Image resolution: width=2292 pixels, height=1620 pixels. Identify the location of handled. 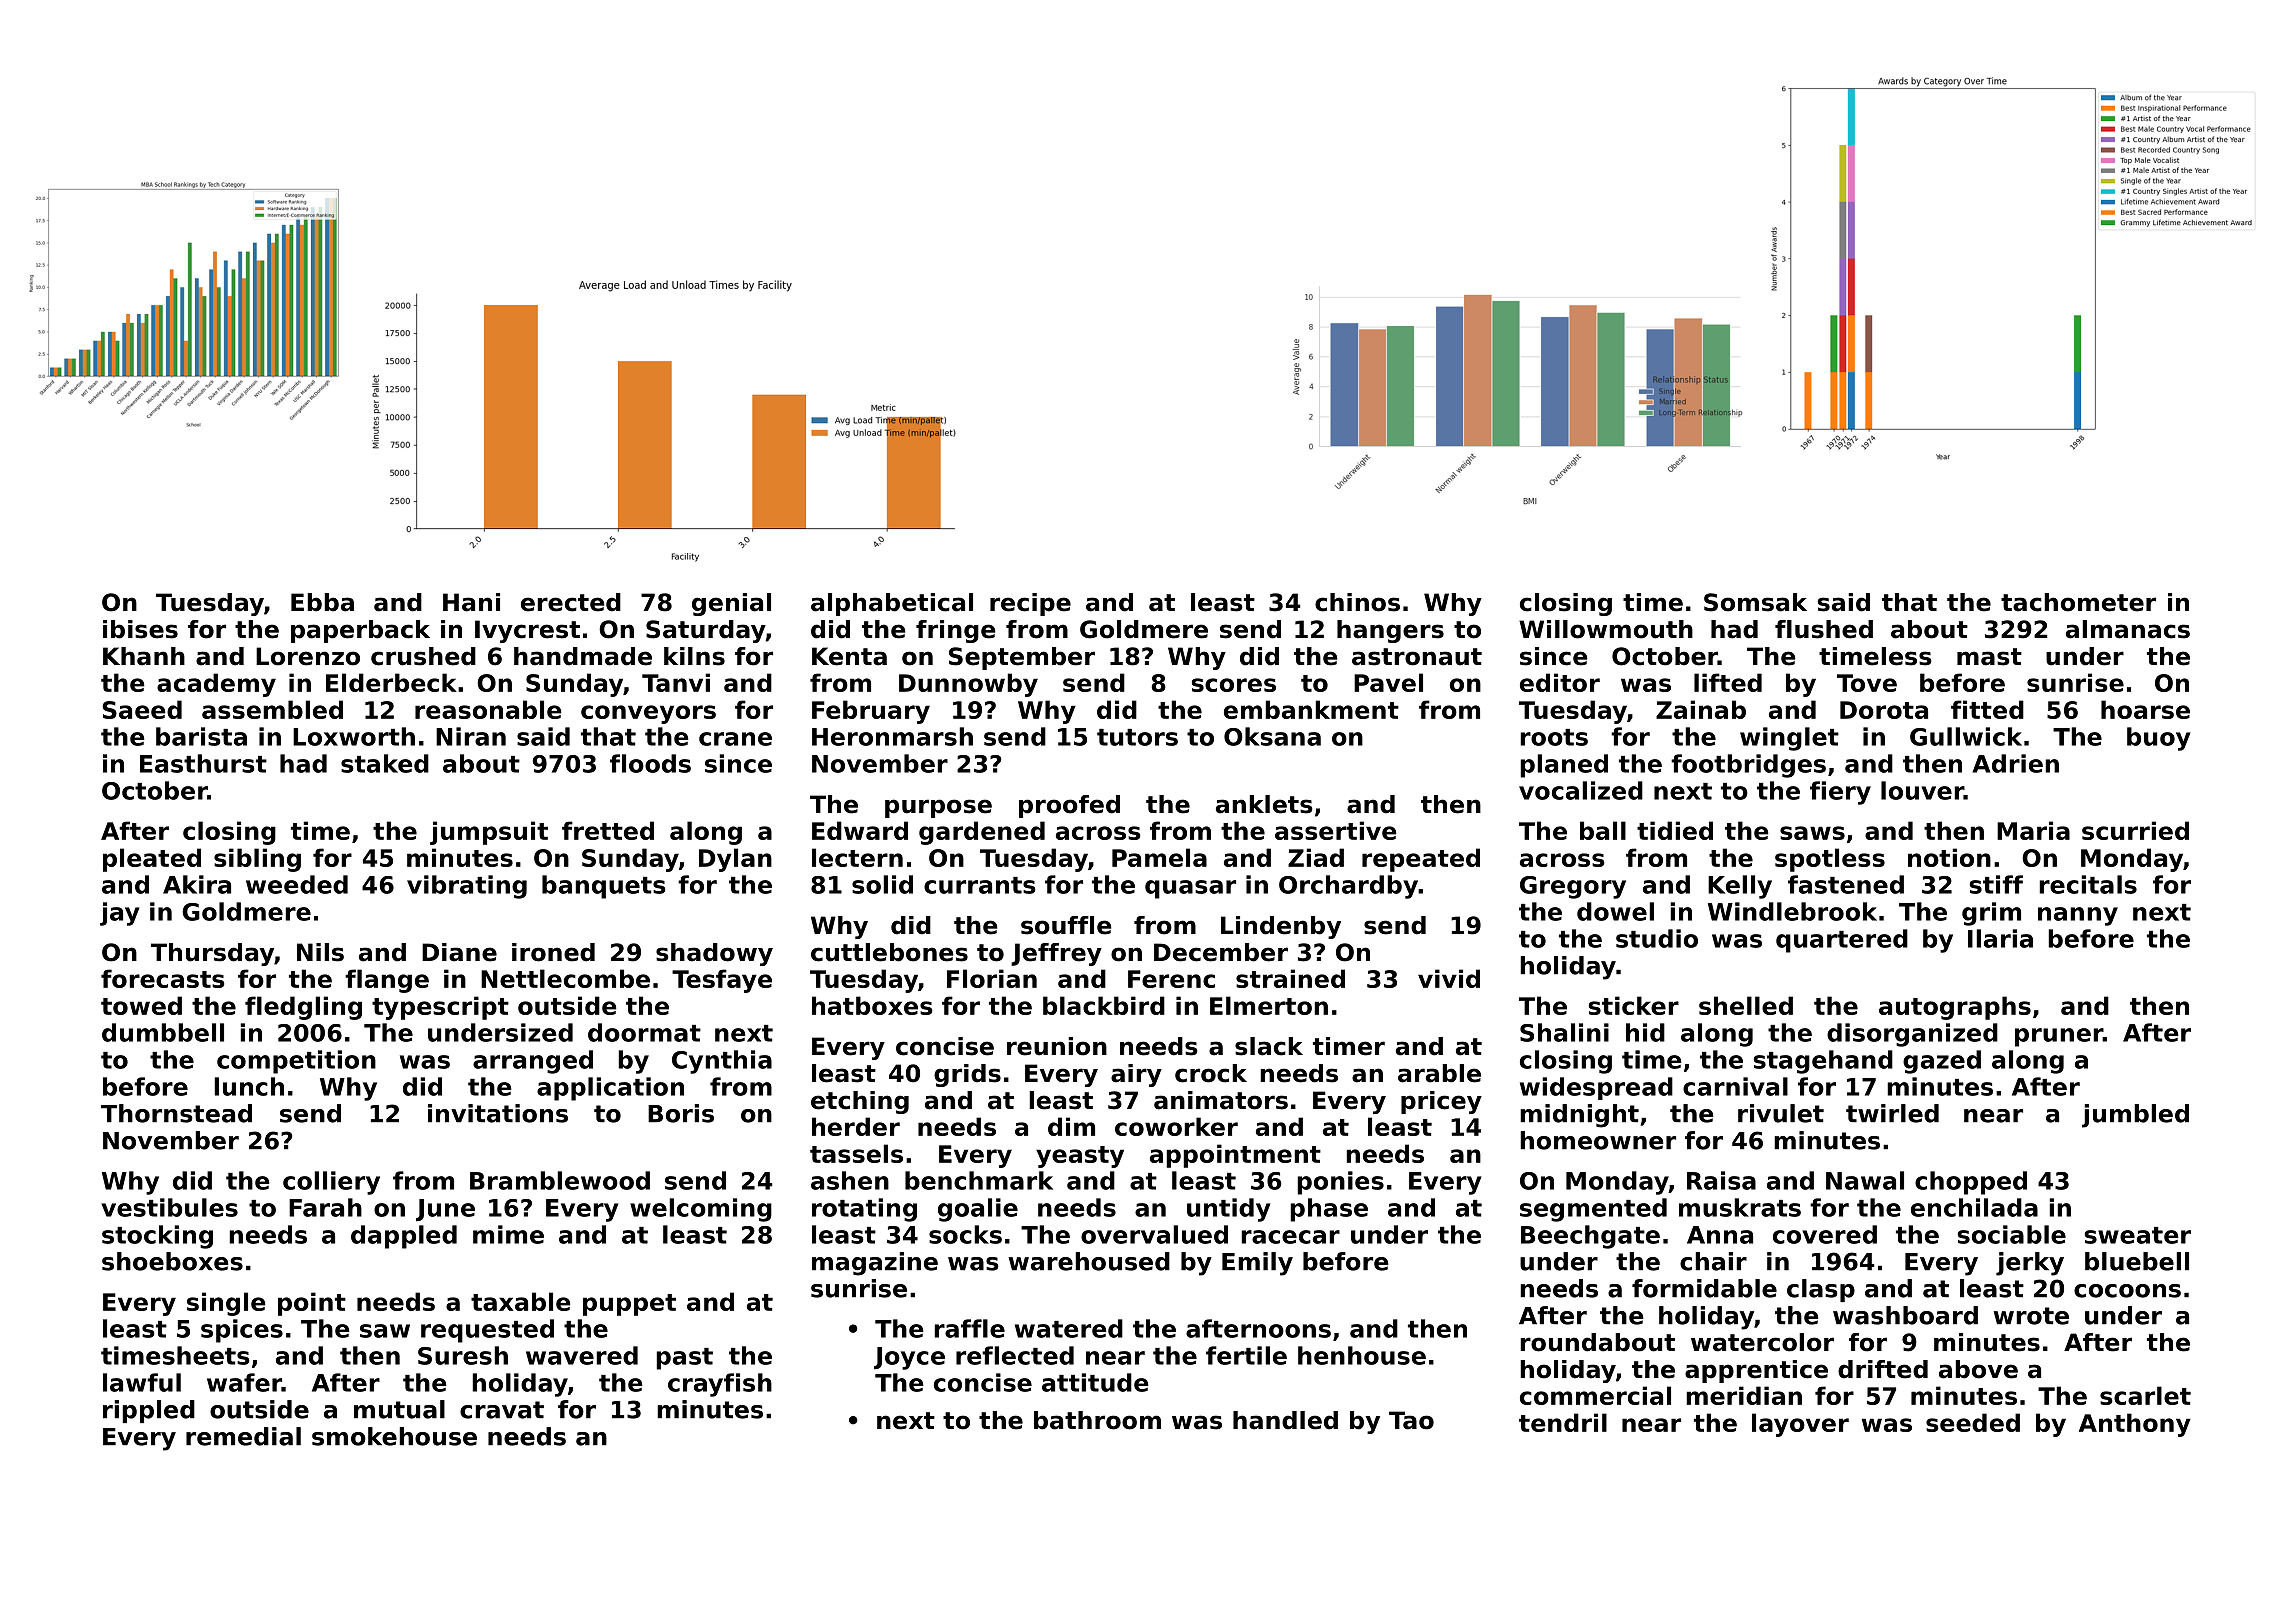
(1285, 1420).
